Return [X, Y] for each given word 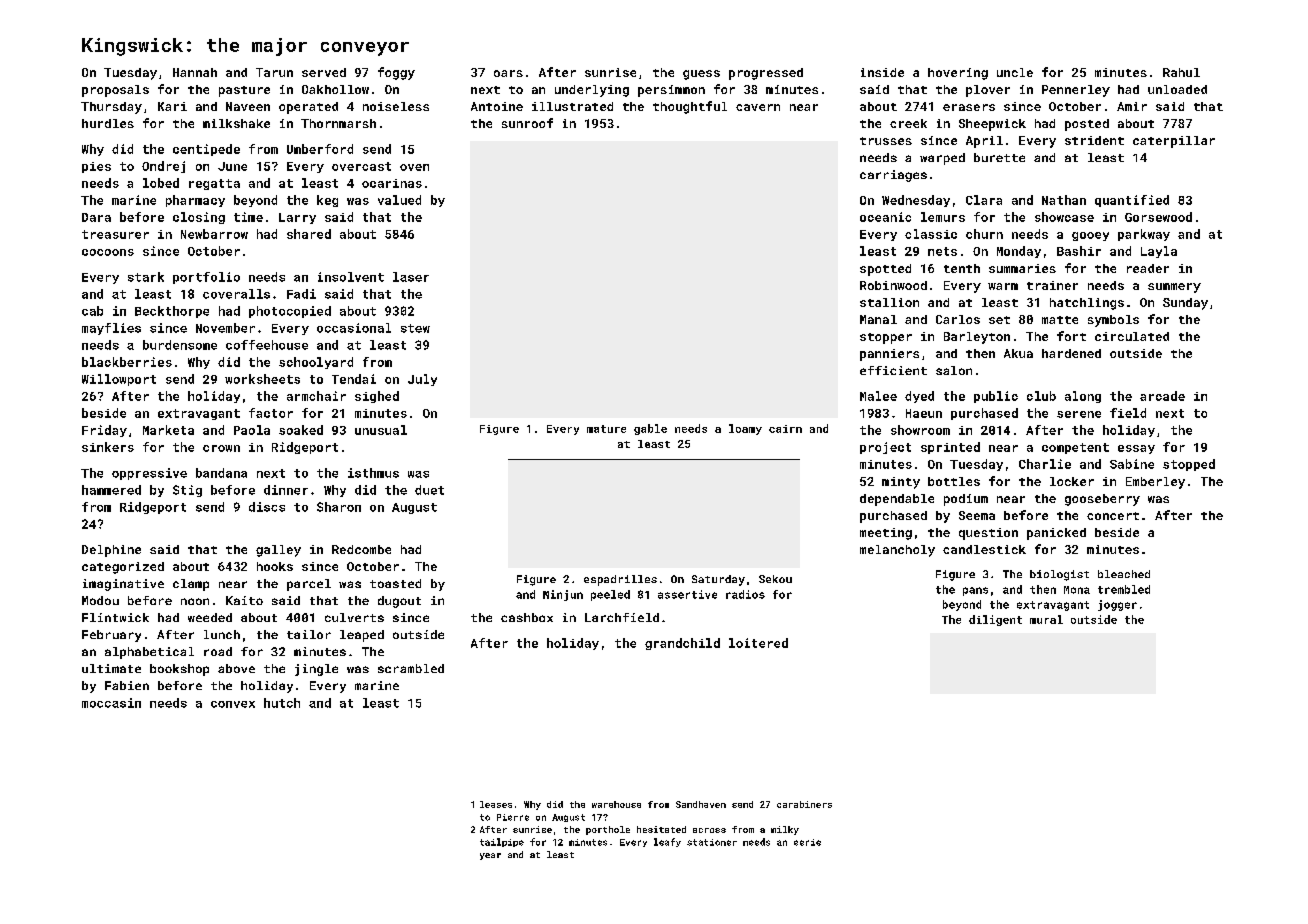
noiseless [396, 106]
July [422, 380]
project [885, 448]
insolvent [351, 277]
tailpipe [502, 842]
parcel [309, 585]
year [490, 856]
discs [267, 507]
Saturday [718, 580]
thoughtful [690, 107]
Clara [984, 200]
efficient [893, 370]
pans [975, 591]
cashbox [527, 617]
